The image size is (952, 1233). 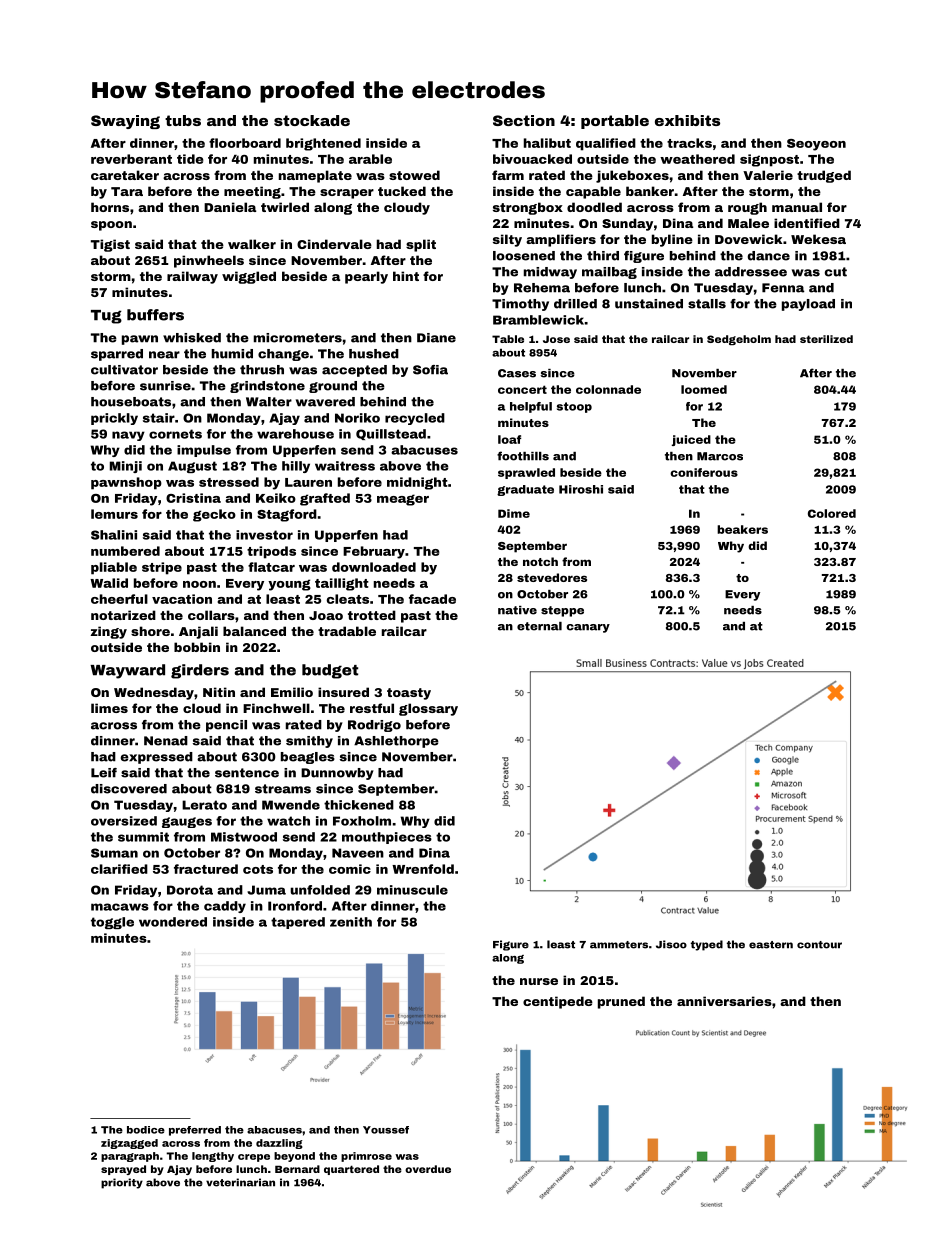 What do you see at coordinates (574, 407) in the document?
I see `stoop` at bounding box center [574, 407].
